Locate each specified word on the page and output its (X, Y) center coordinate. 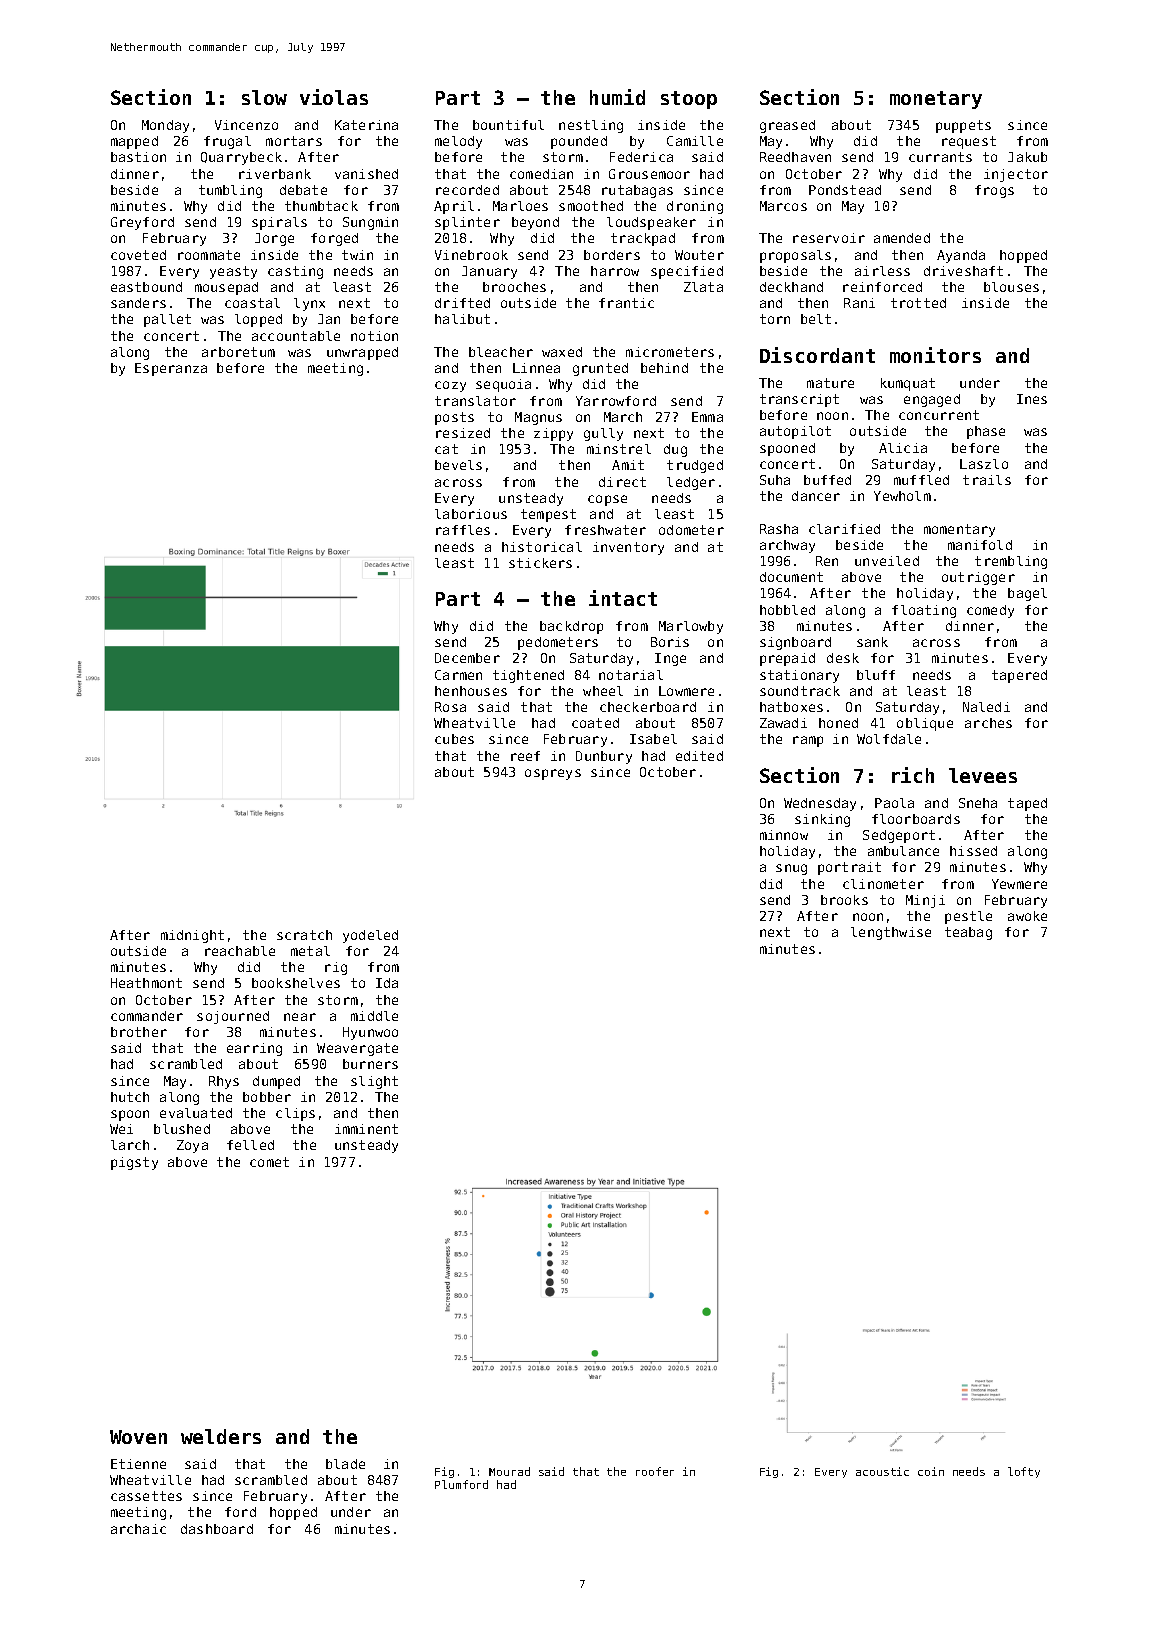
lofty (1024, 1472)
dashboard (217, 1529)
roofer (655, 1471)
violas (334, 97)
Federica (641, 157)
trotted (918, 303)
